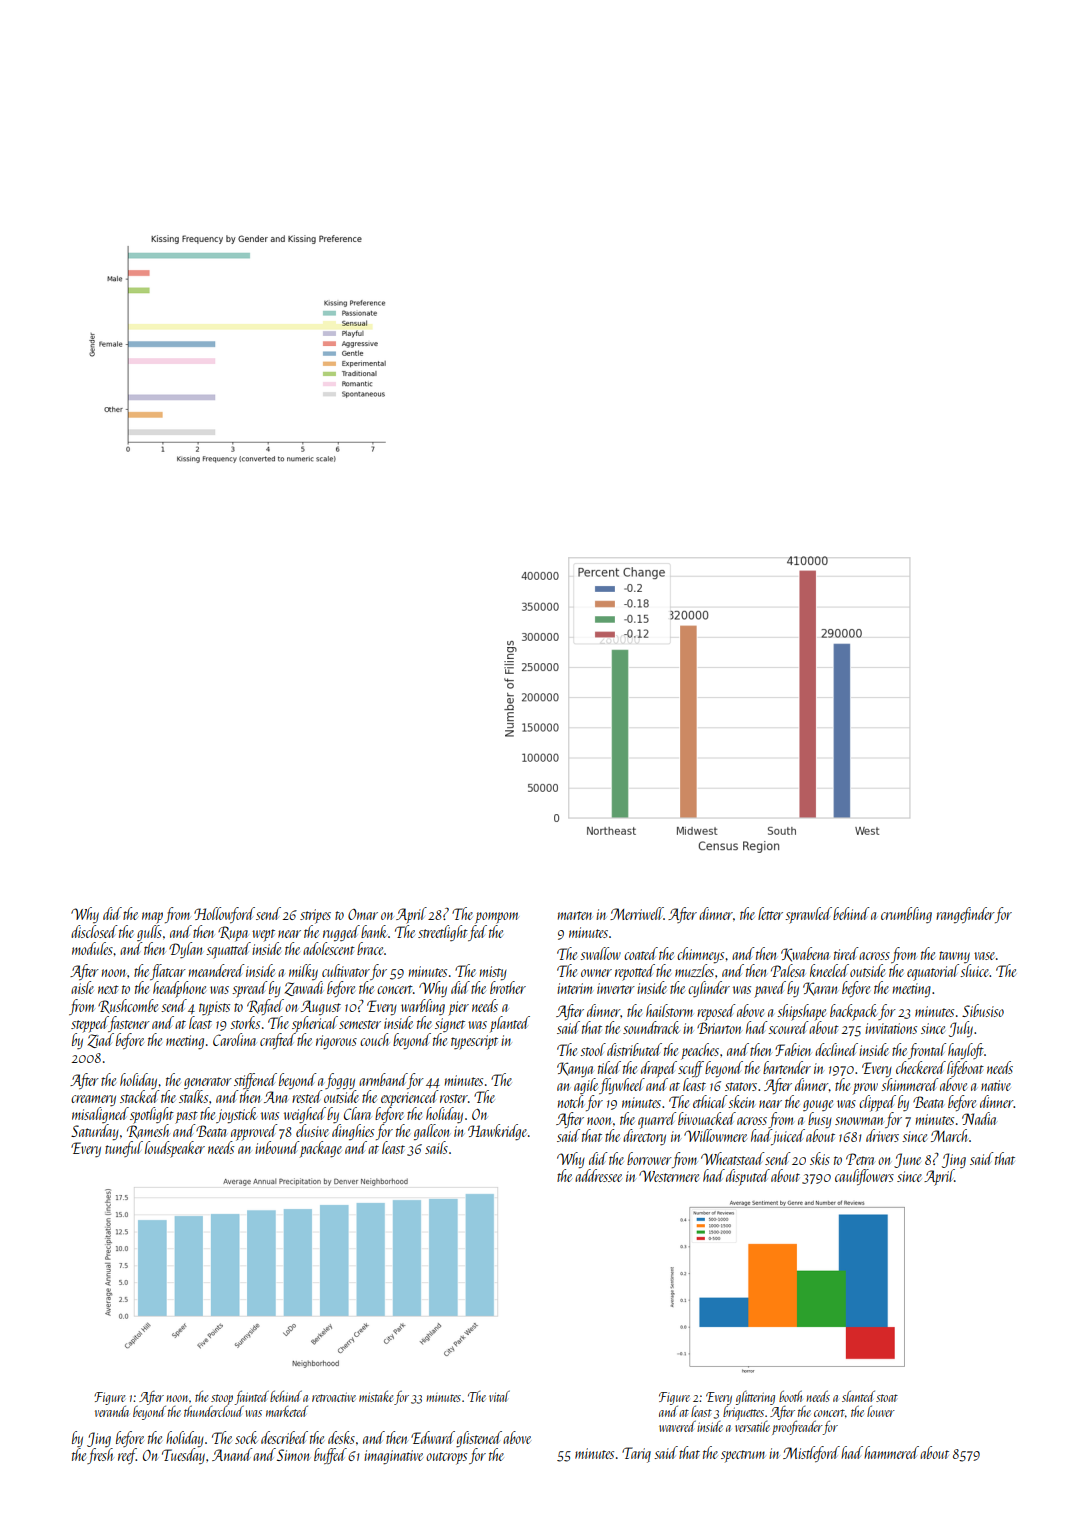 This screenshot has width=1089, height=1540. I want to click on cauliflowers, so click(864, 1177).
